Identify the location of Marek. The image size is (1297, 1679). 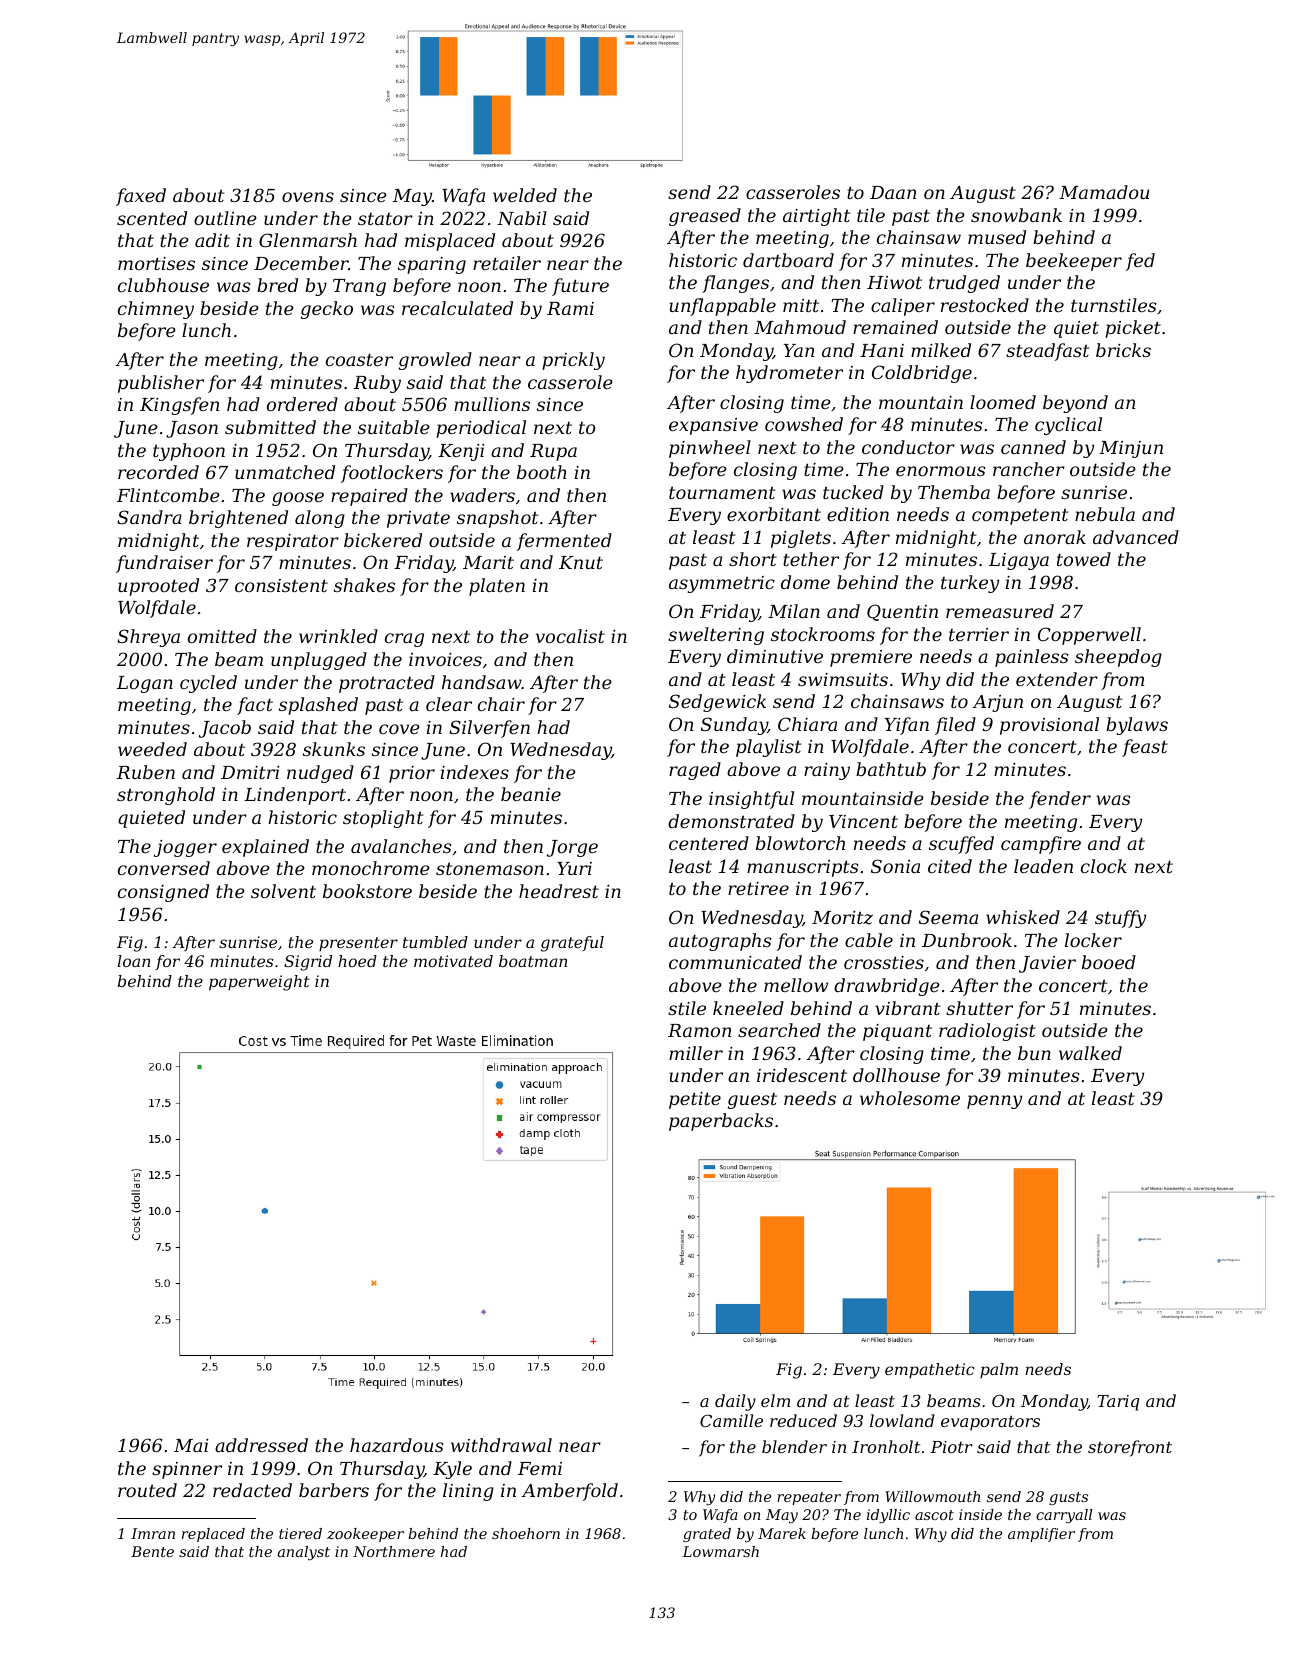
(782, 1533).
